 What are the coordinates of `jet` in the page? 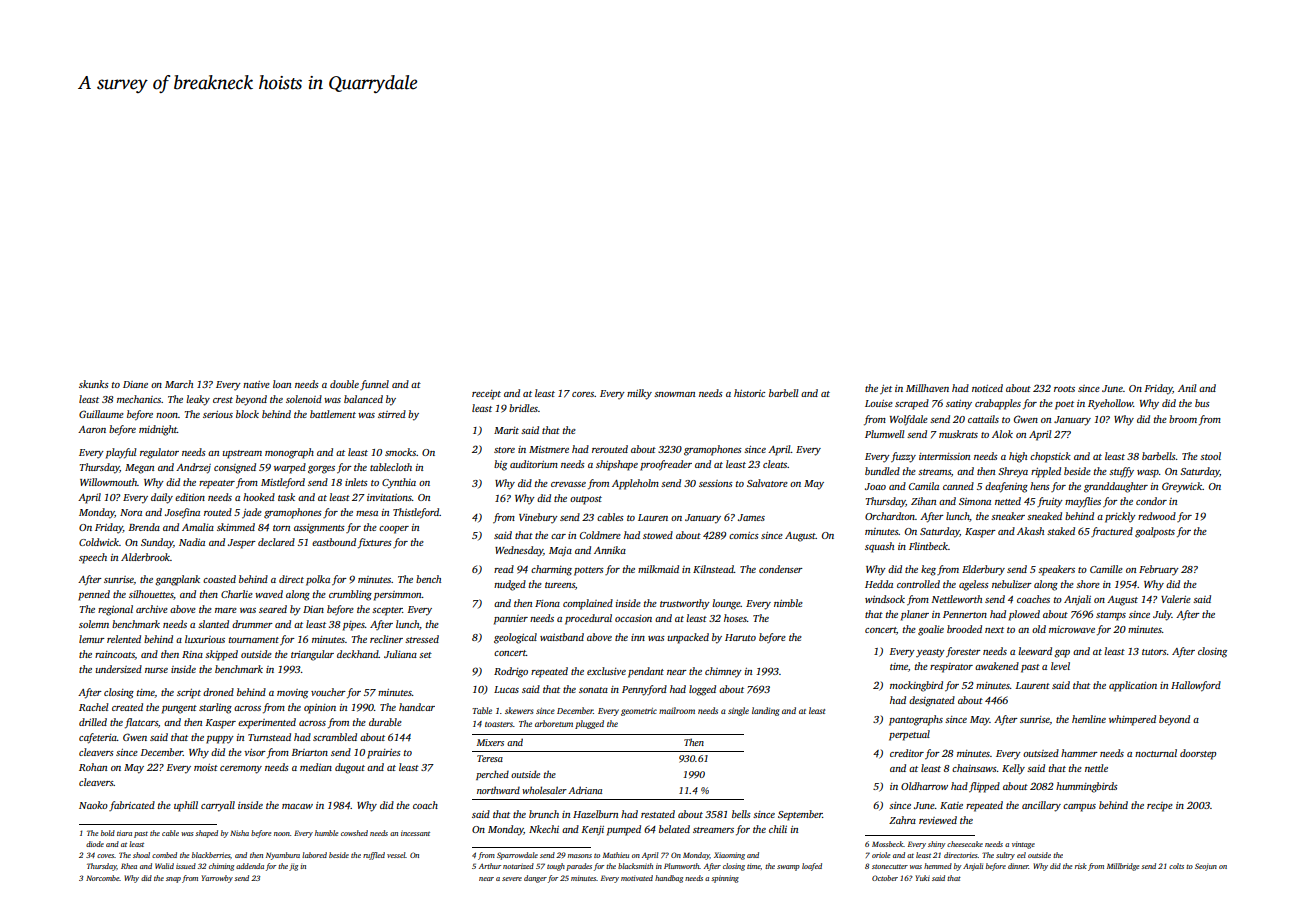 It's located at (886, 390).
